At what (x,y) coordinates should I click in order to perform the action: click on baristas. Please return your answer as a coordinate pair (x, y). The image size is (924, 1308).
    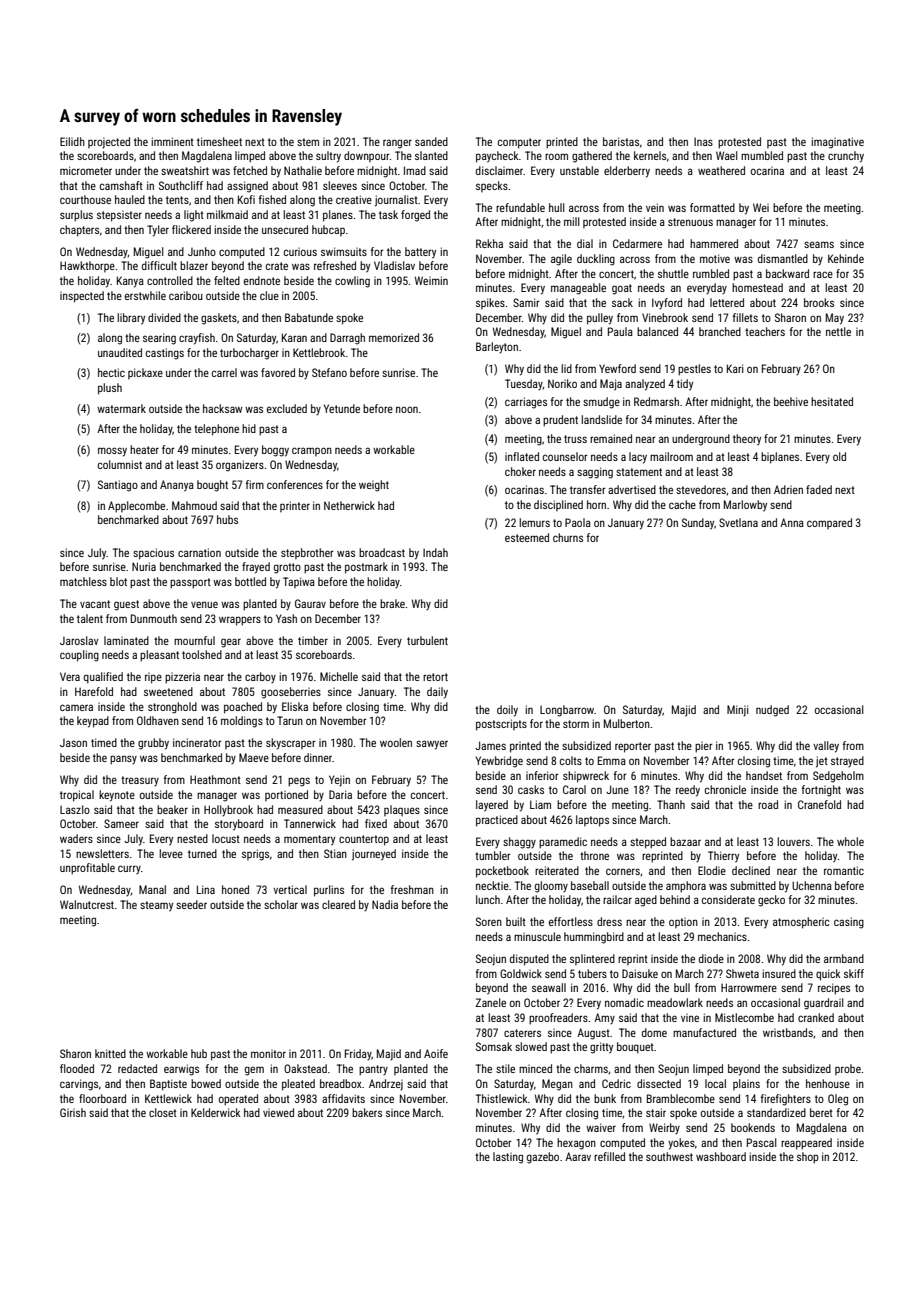
    Looking at the image, I should click on (621, 141).
